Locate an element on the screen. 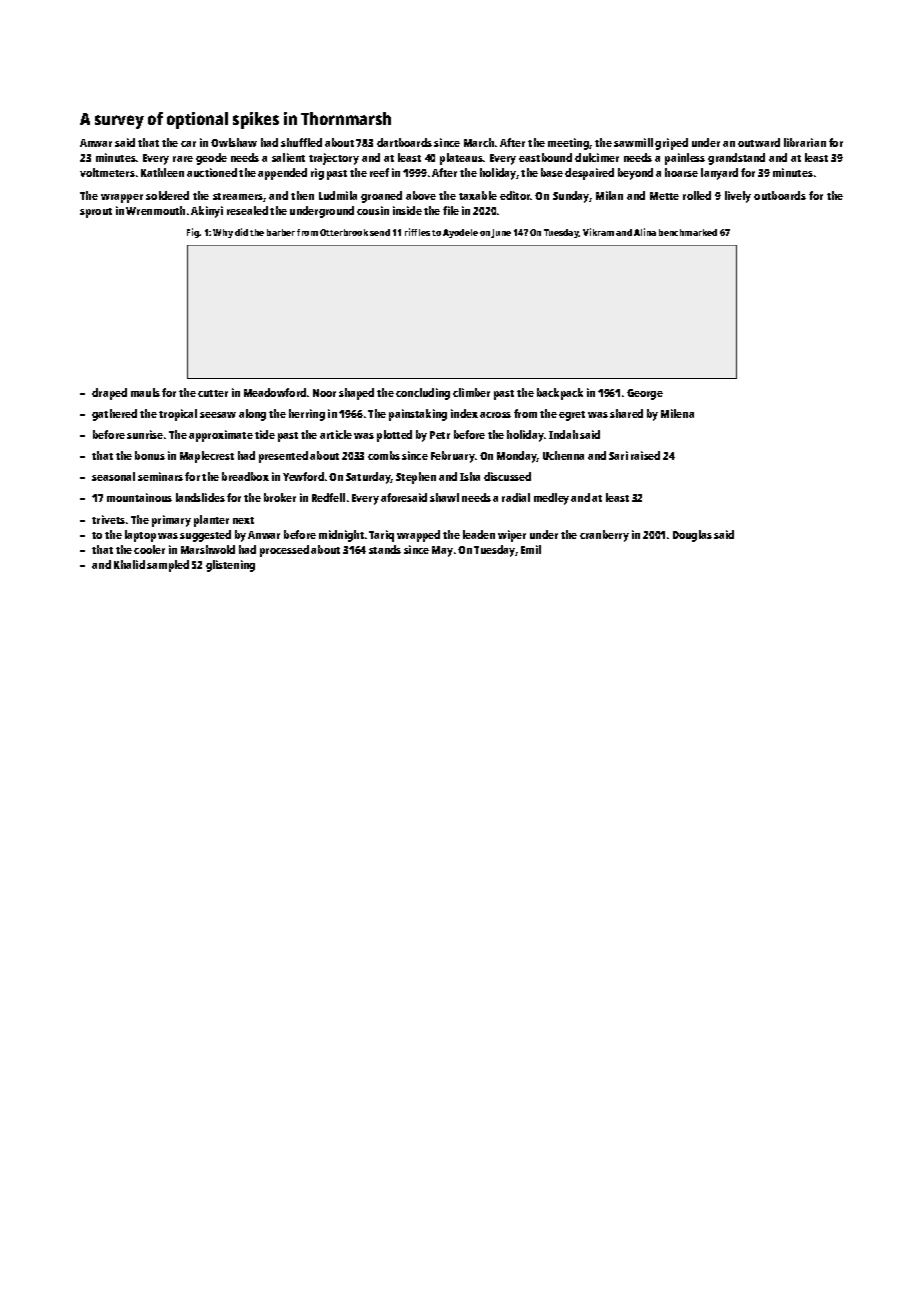 Image resolution: width=924 pixels, height=1308 pixels. Khalid is located at coordinates (129, 564).
